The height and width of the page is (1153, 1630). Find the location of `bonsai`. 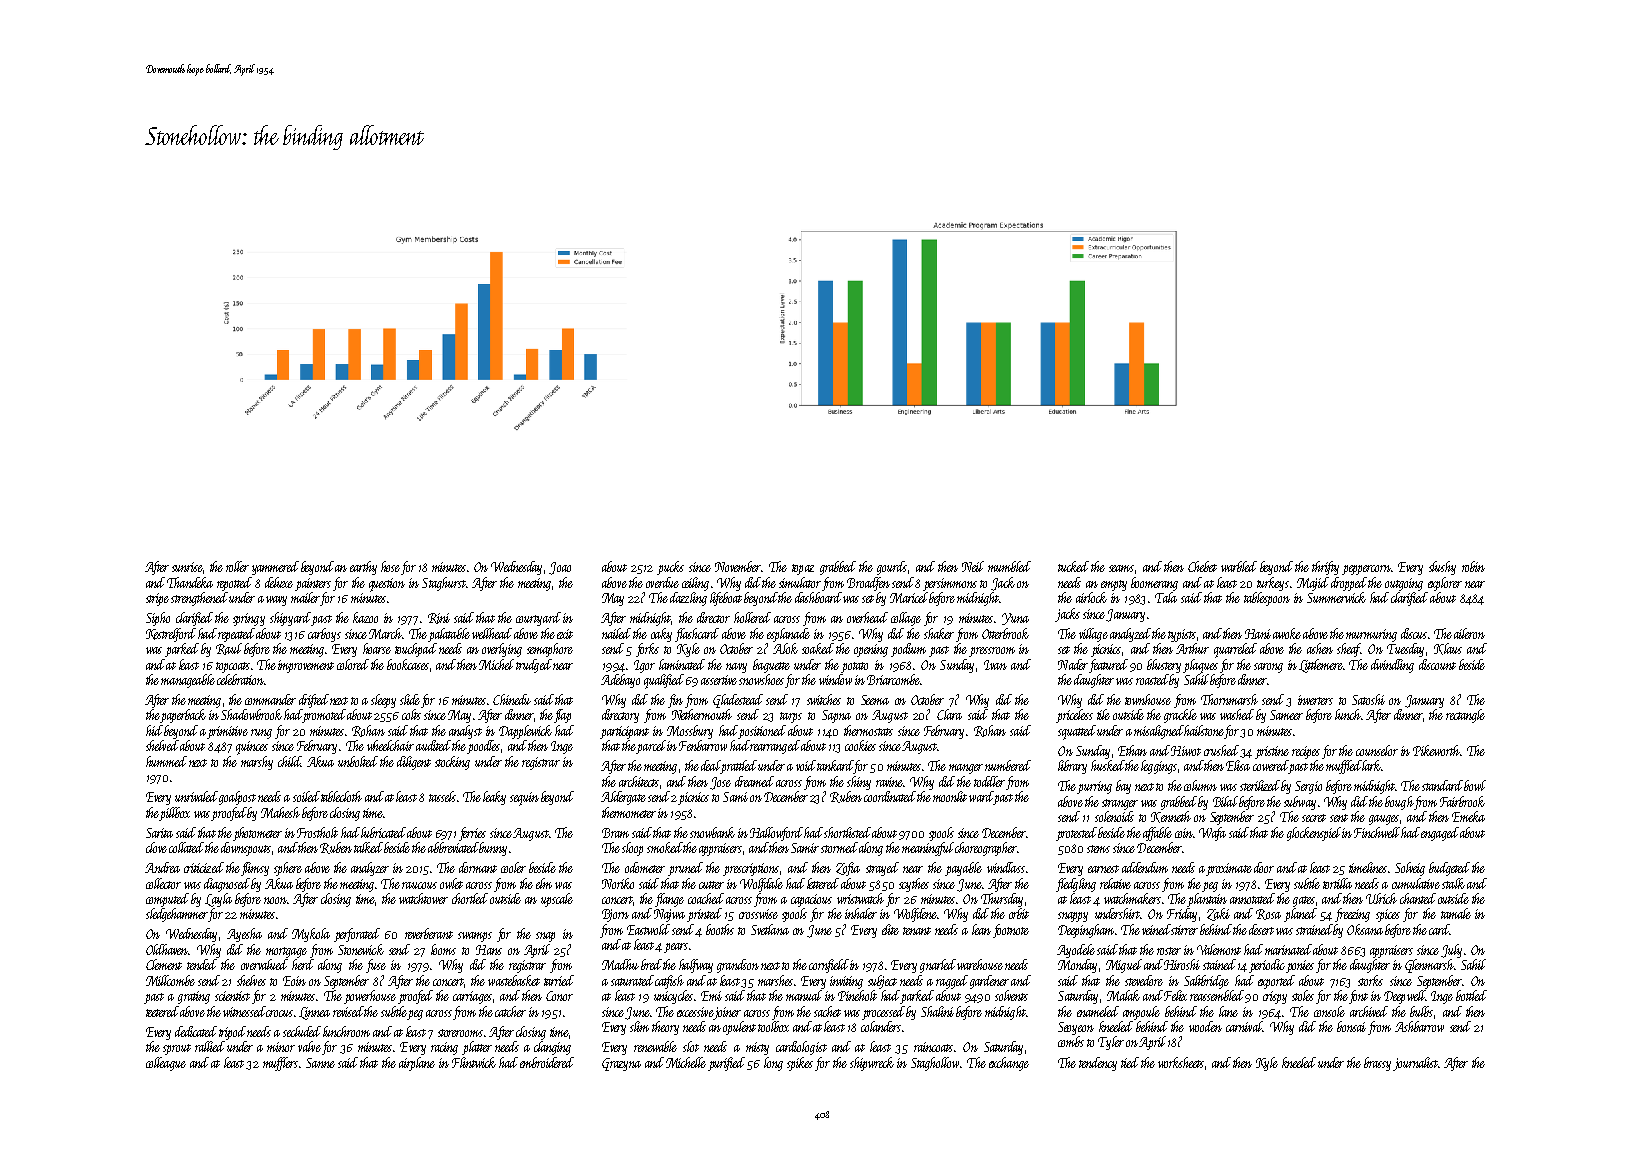

bonsai is located at coordinates (1351, 1026).
